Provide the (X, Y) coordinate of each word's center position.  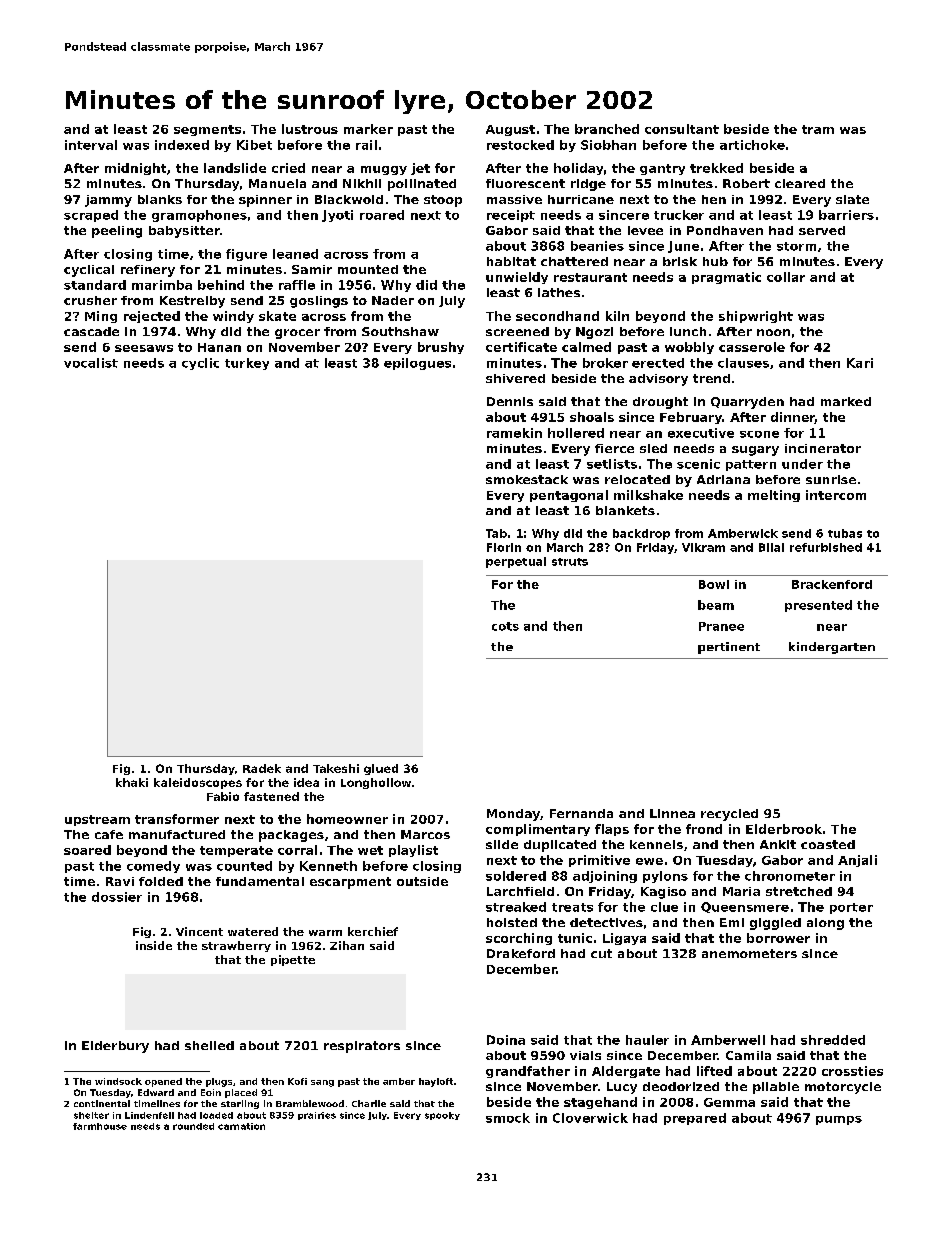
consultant (682, 129)
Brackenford (832, 584)
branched (607, 129)
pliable (776, 1088)
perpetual (516, 562)
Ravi (120, 881)
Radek (262, 768)
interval (91, 145)
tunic (575, 938)
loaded (216, 1115)
